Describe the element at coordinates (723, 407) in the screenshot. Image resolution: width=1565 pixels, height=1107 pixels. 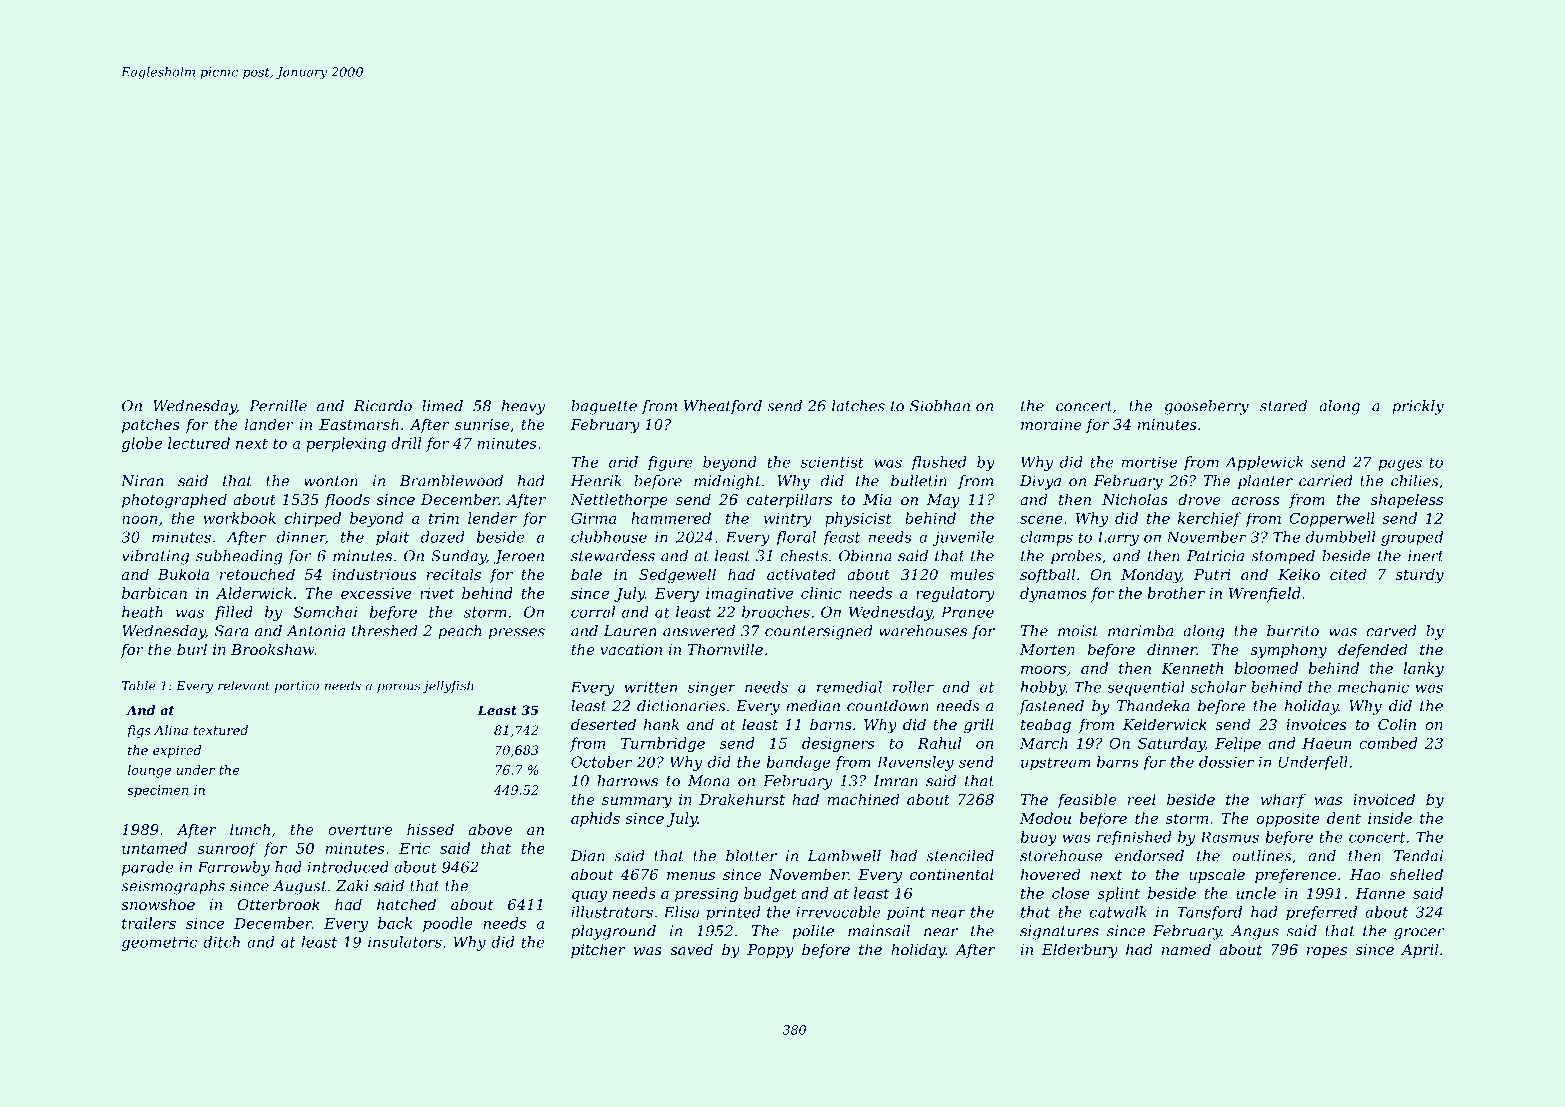
I see `Wheatford` at that location.
